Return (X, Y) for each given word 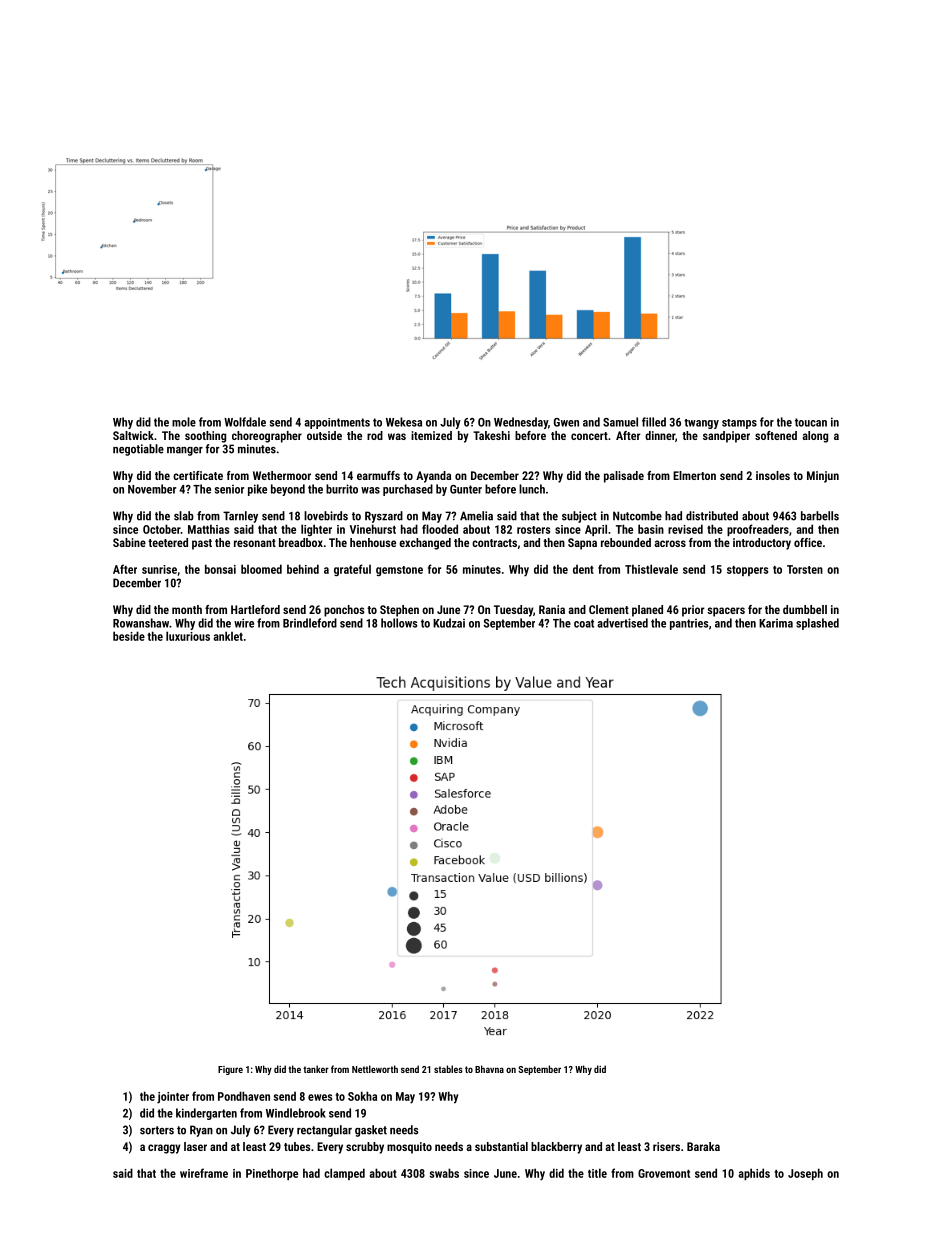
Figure (230, 1070)
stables (448, 1069)
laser (195, 1146)
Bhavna (489, 1069)
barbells (820, 516)
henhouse (373, 542)
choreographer (267, 437)
